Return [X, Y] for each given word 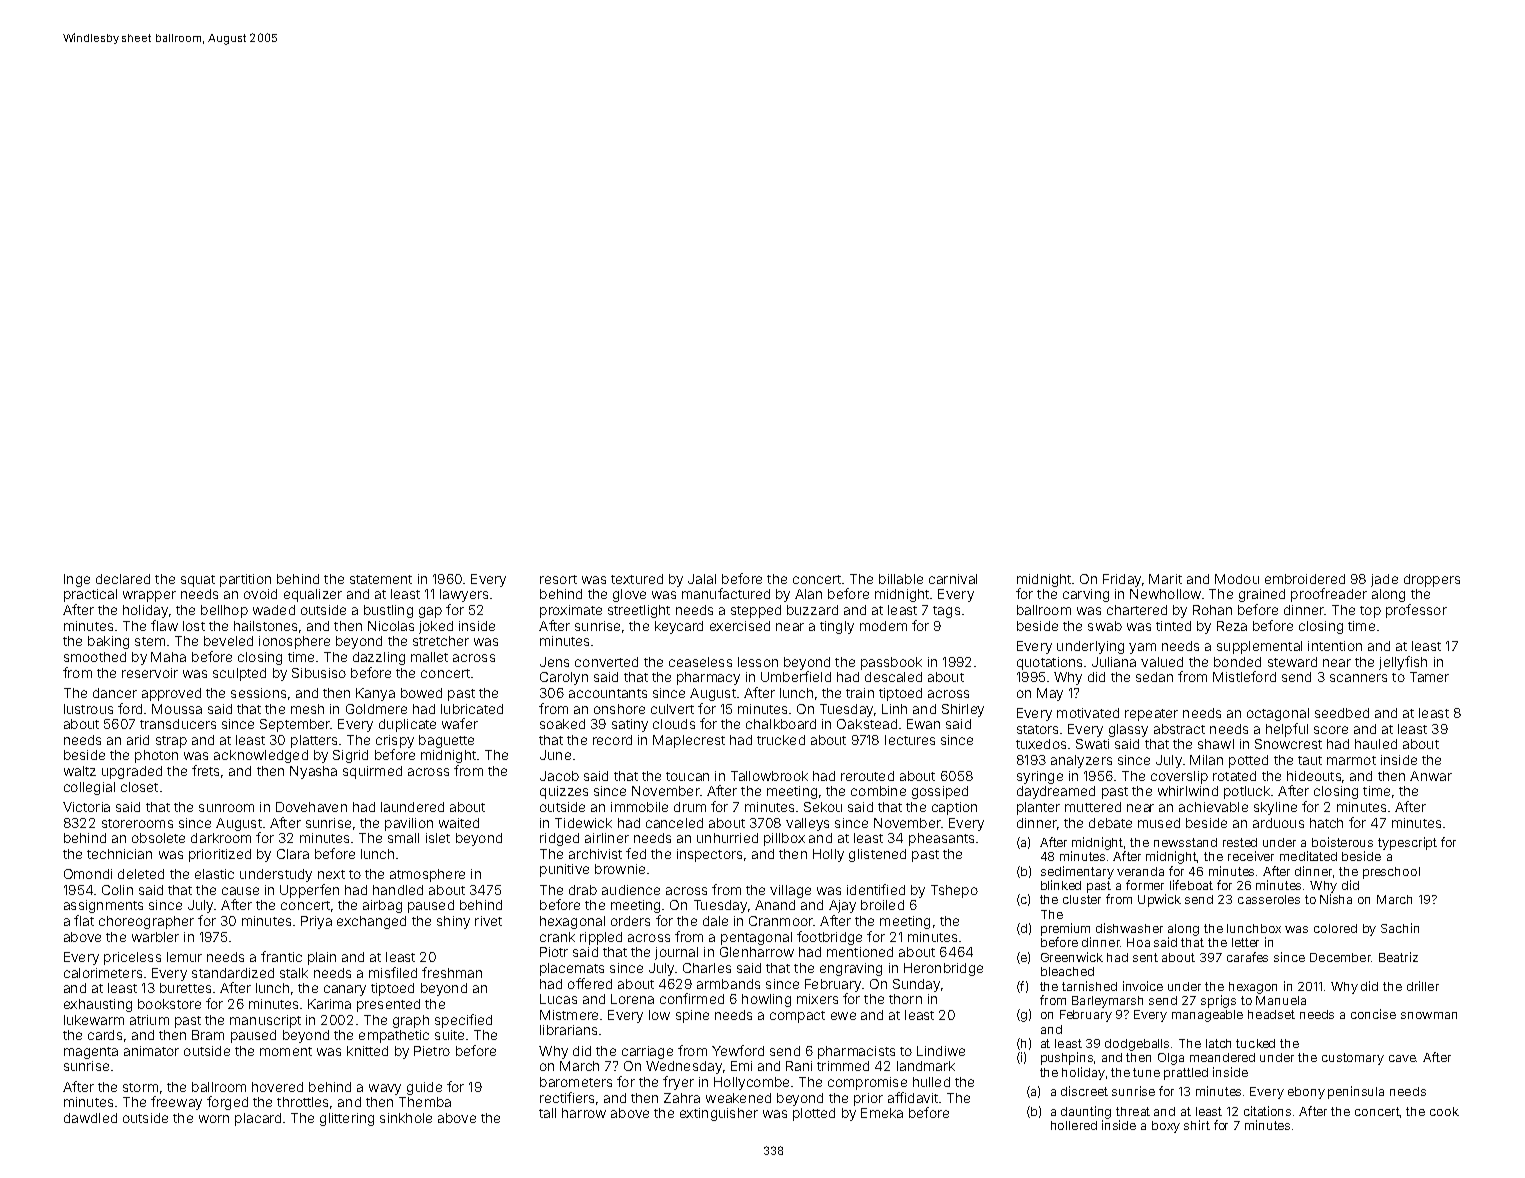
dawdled [90, 1118]
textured [637, 579]
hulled [931, 1082]
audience [631, 890]
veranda [1140, 871]
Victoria [86, 807]
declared [123, 579]
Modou [1237, 579]
